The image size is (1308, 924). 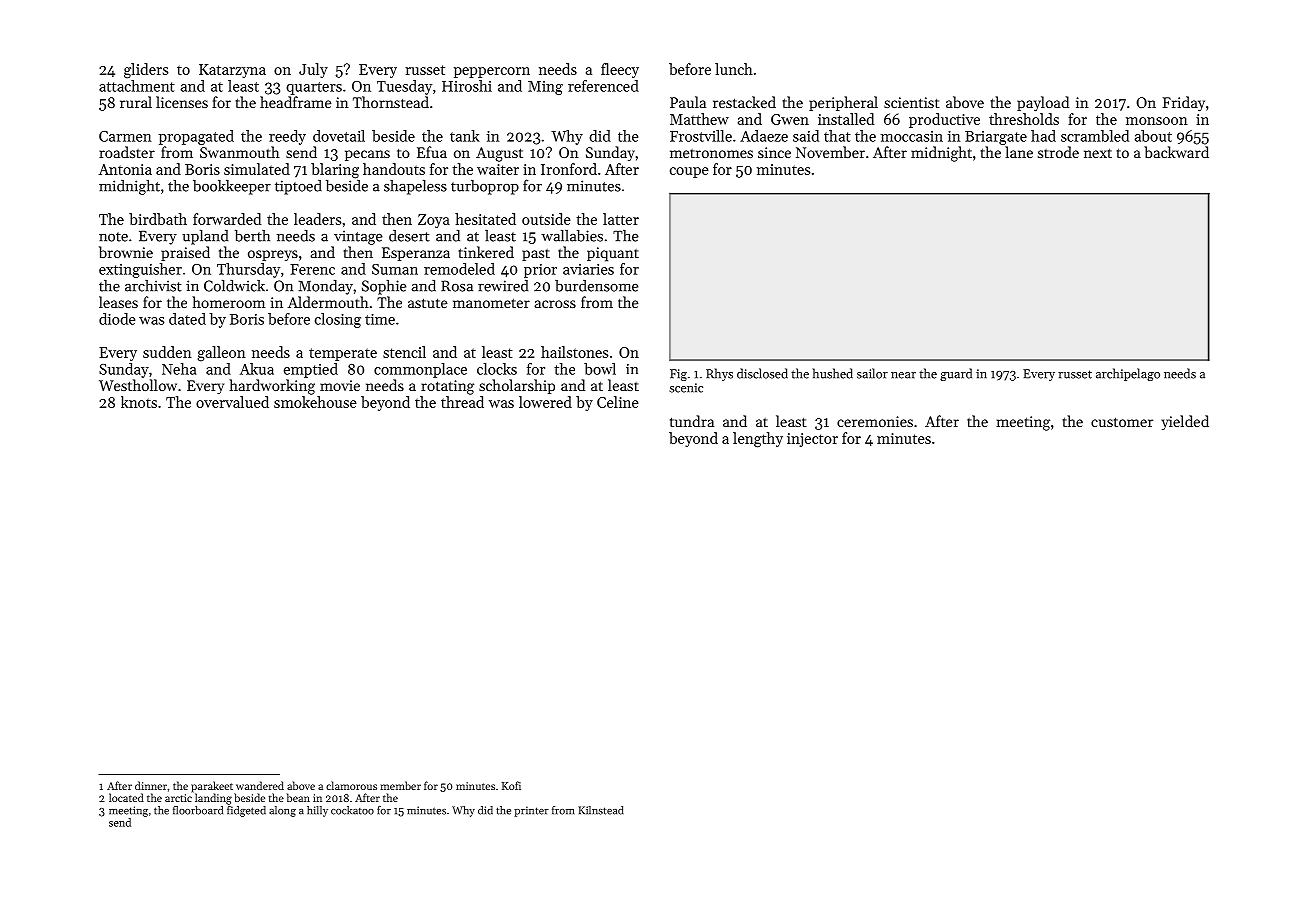 I want to click on payload, so click(x=1043, y=104).
